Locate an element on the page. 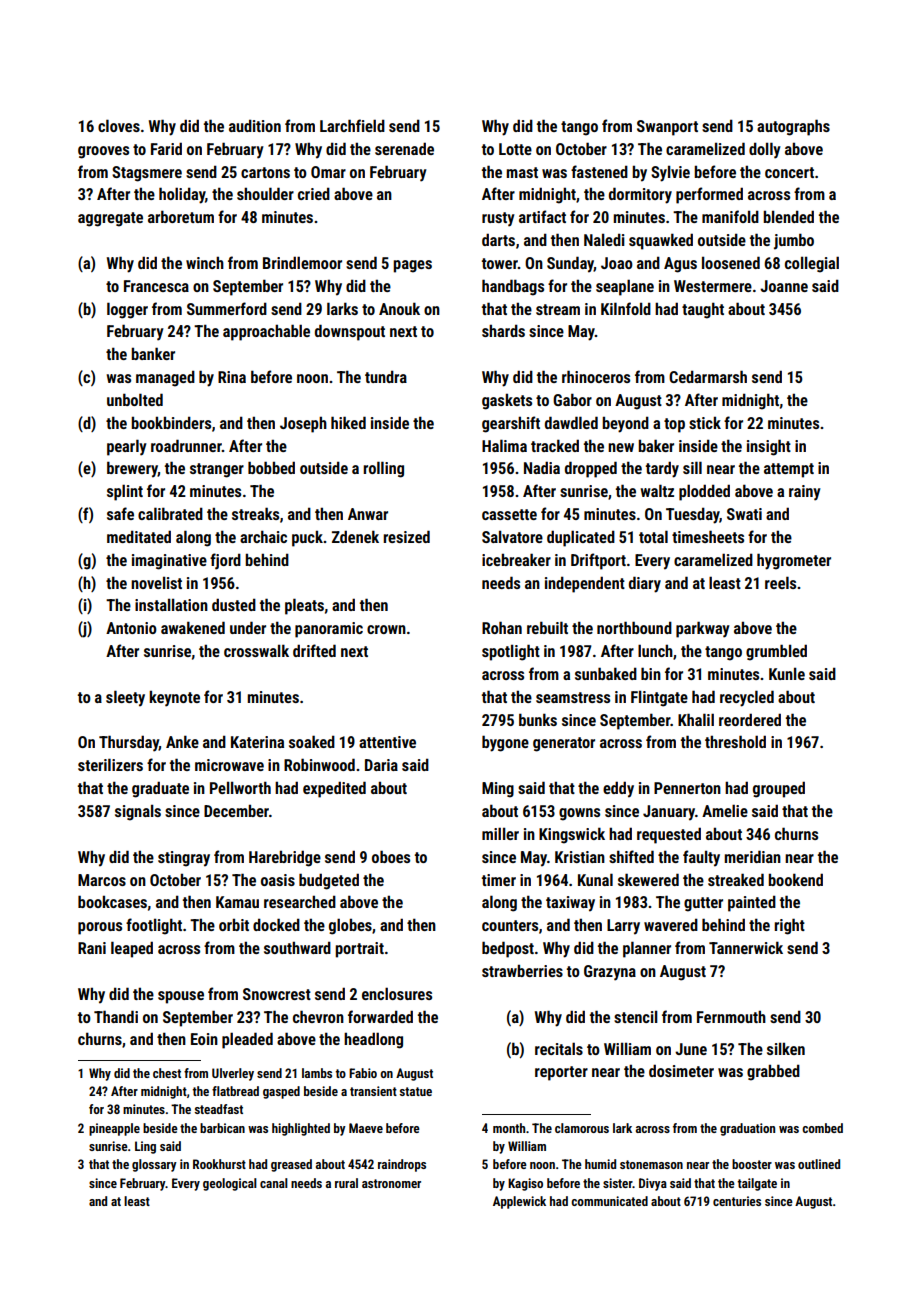 This page has width=924, height=1308. chevron is located at coordinates (318, 1016).
